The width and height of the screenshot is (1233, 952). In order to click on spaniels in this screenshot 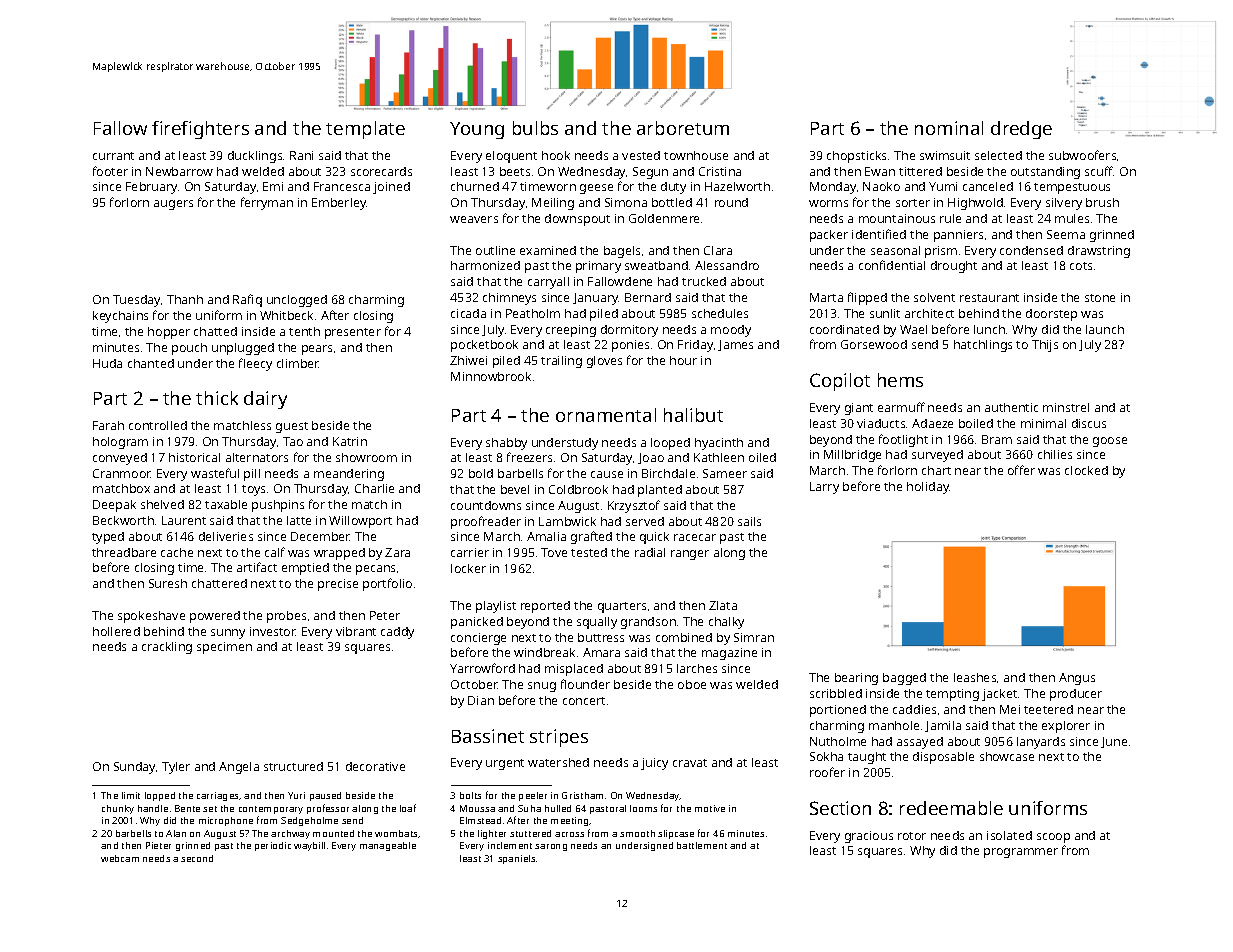, I will do `click(516, 859)`.
